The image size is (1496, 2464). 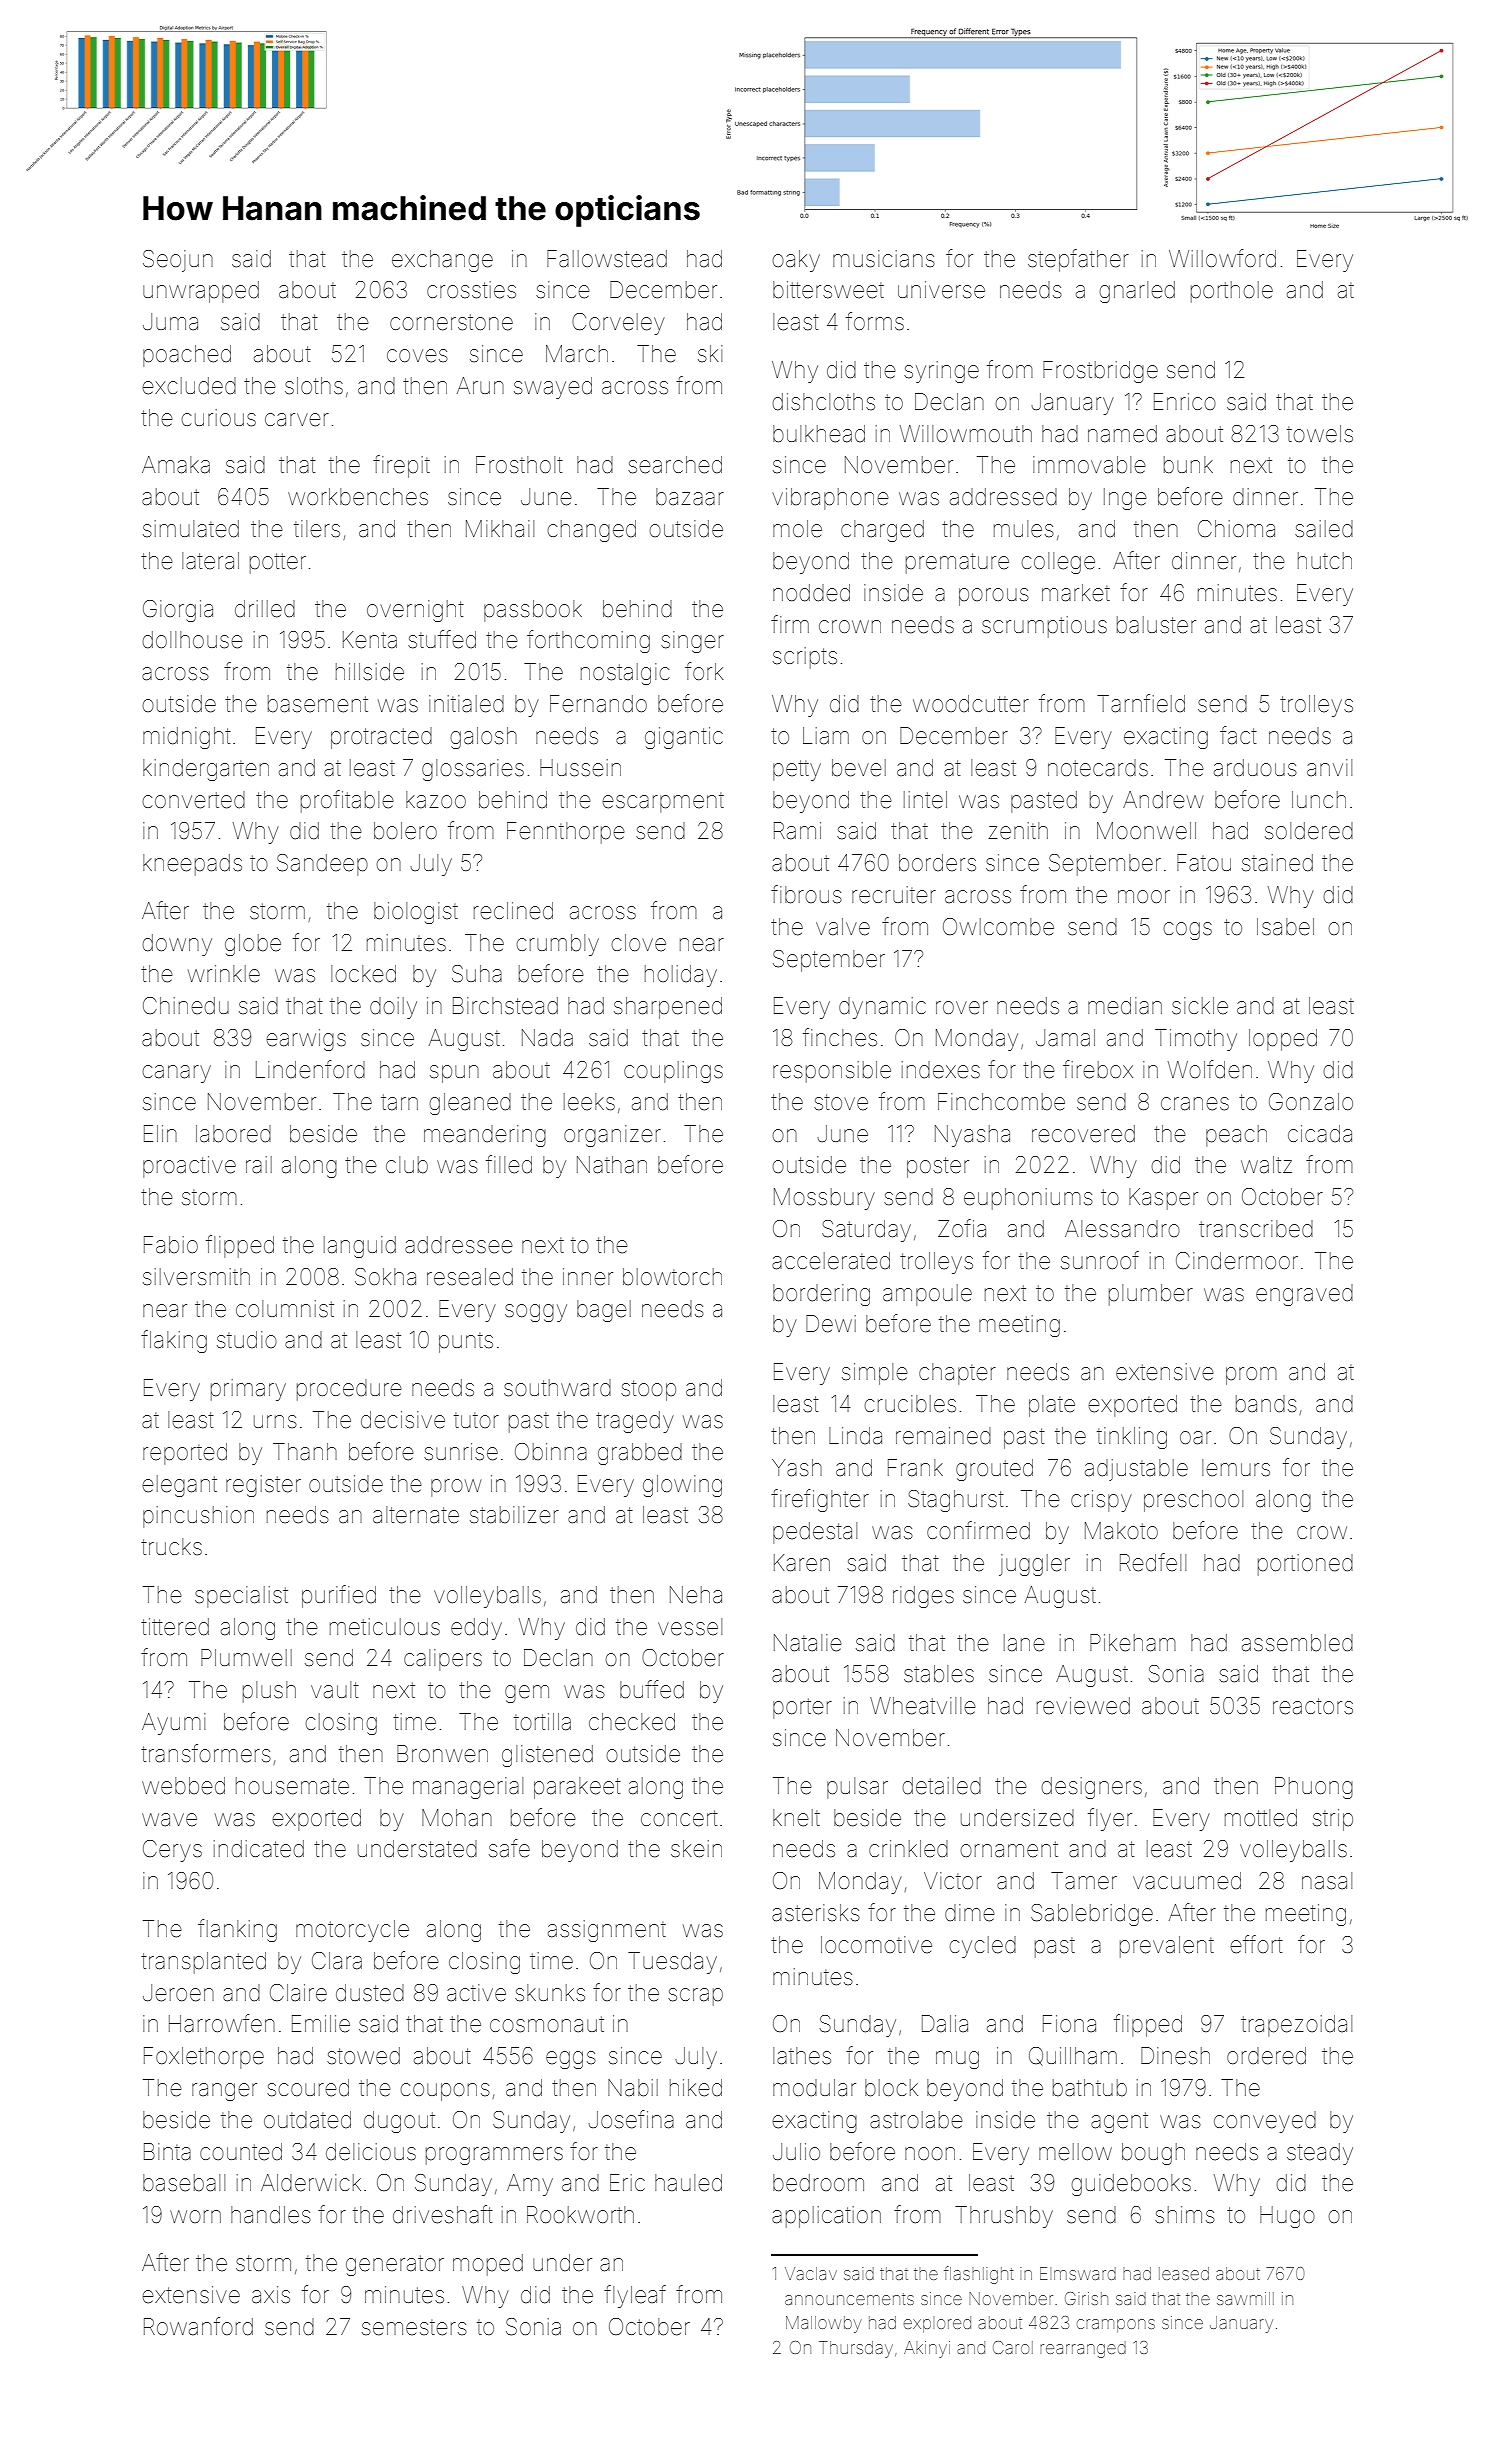 What do you see at coordinates (198, 2326) in the screenshot?
I see `Rowanford` at bounding box center [198, 2326].
